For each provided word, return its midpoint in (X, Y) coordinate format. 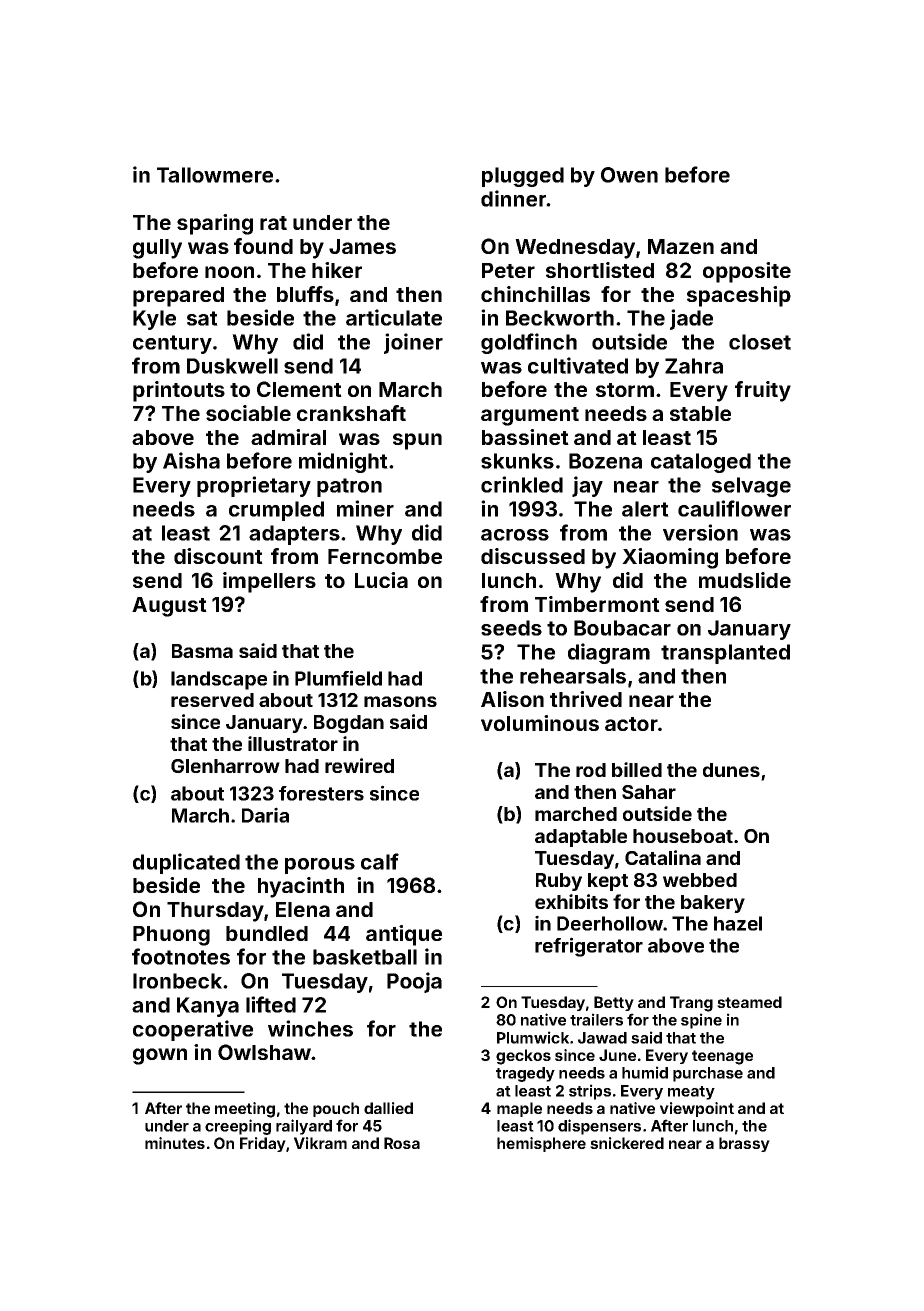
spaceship (739, 296)
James (362, 246)
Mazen (681, 246)
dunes (731, 770)
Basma (202, 651)
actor (631, 724)
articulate (394, 317)
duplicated (186, 863)
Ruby (559, 882)
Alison (512, 699)
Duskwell (232, 366)
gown (160, 1056)
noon (229, 272)
